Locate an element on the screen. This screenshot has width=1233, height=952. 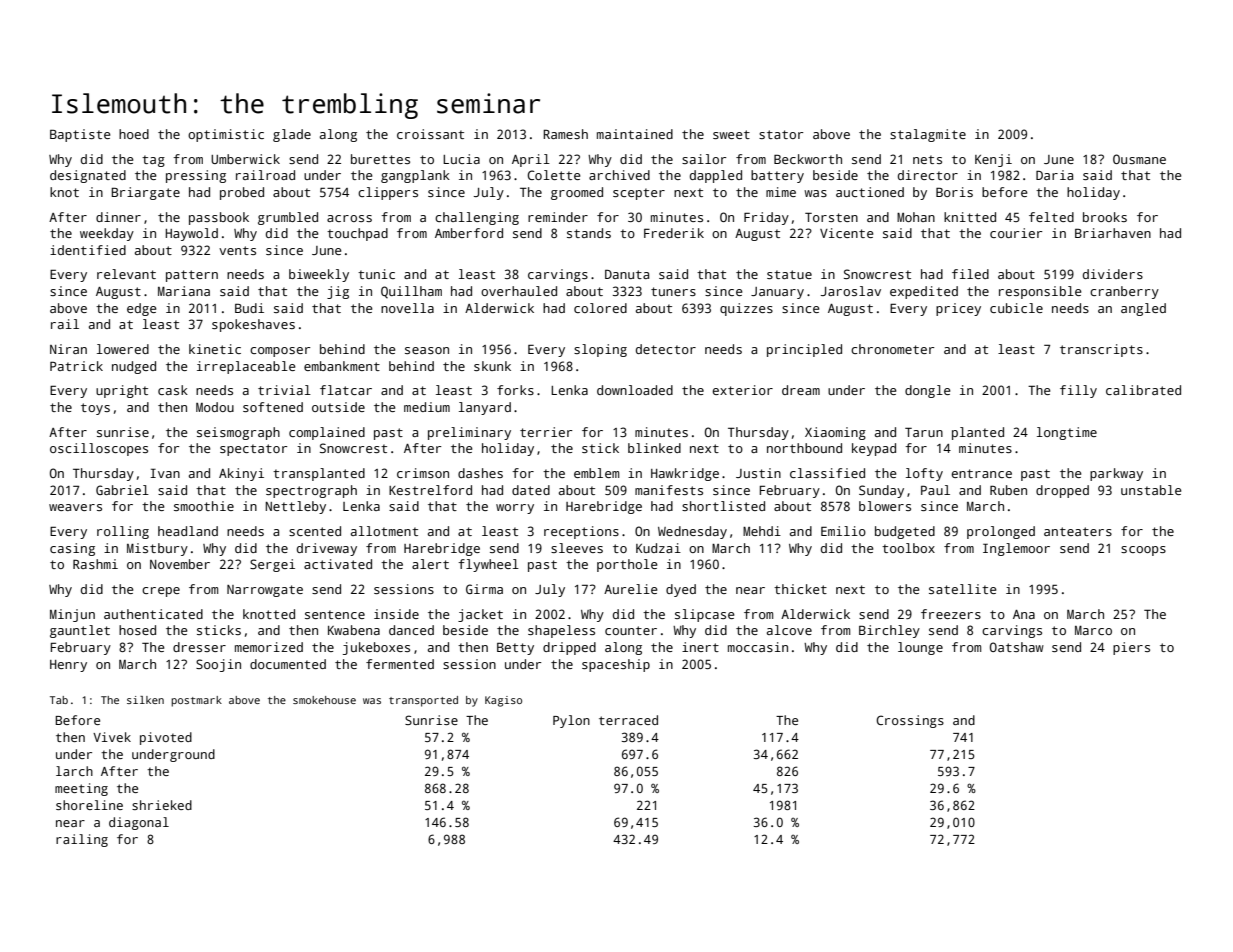
probed is located at coordinates (242, 193).
